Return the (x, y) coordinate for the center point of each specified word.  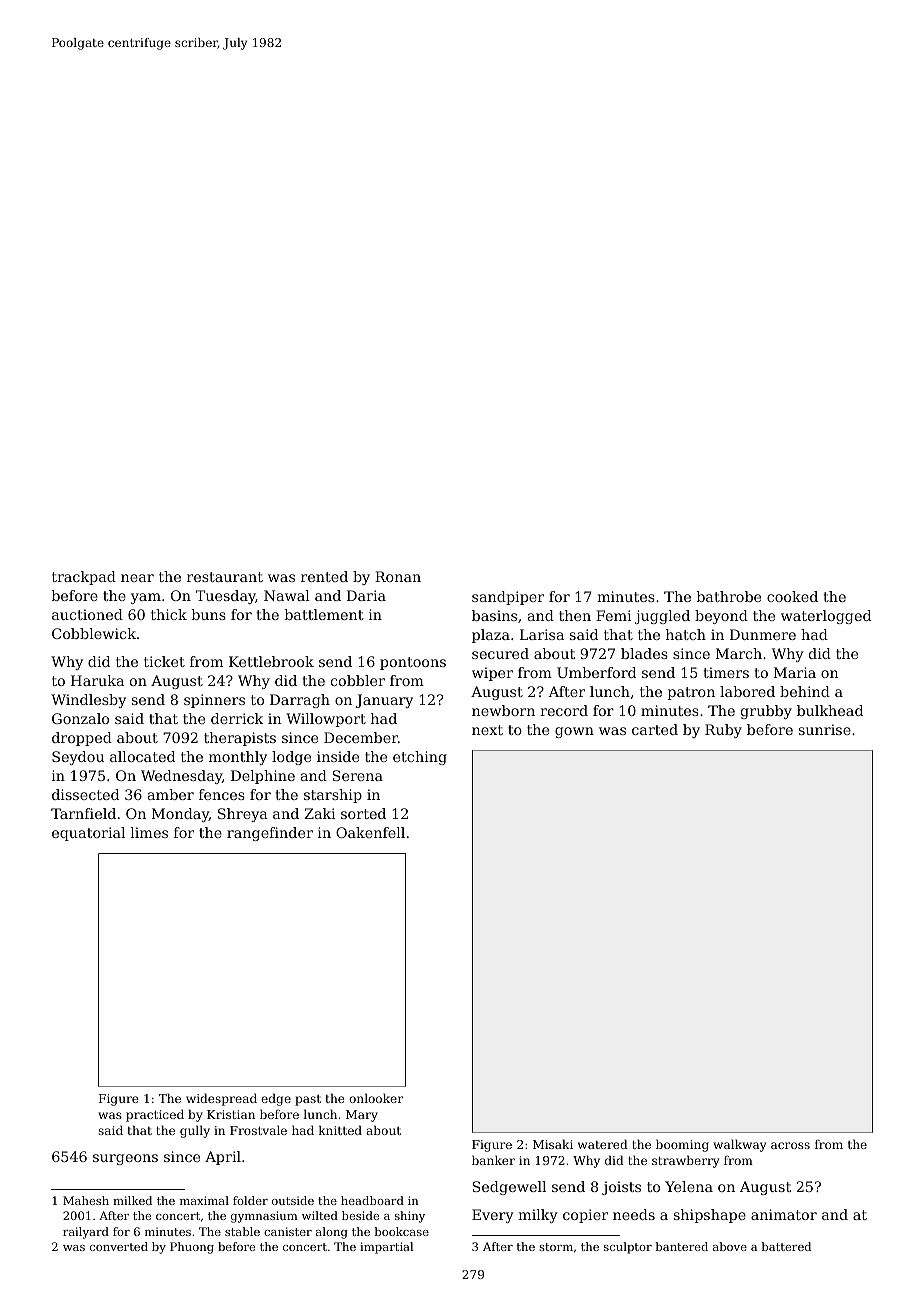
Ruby (723, 731)
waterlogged (826, 617)
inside (338, 756)
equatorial (88, 834)
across (790, 1145)
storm (556, 1247)
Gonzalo (80, 718)
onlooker (376, 1098)
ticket (164, 661)
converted (119, 1246)
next (487, 730)
